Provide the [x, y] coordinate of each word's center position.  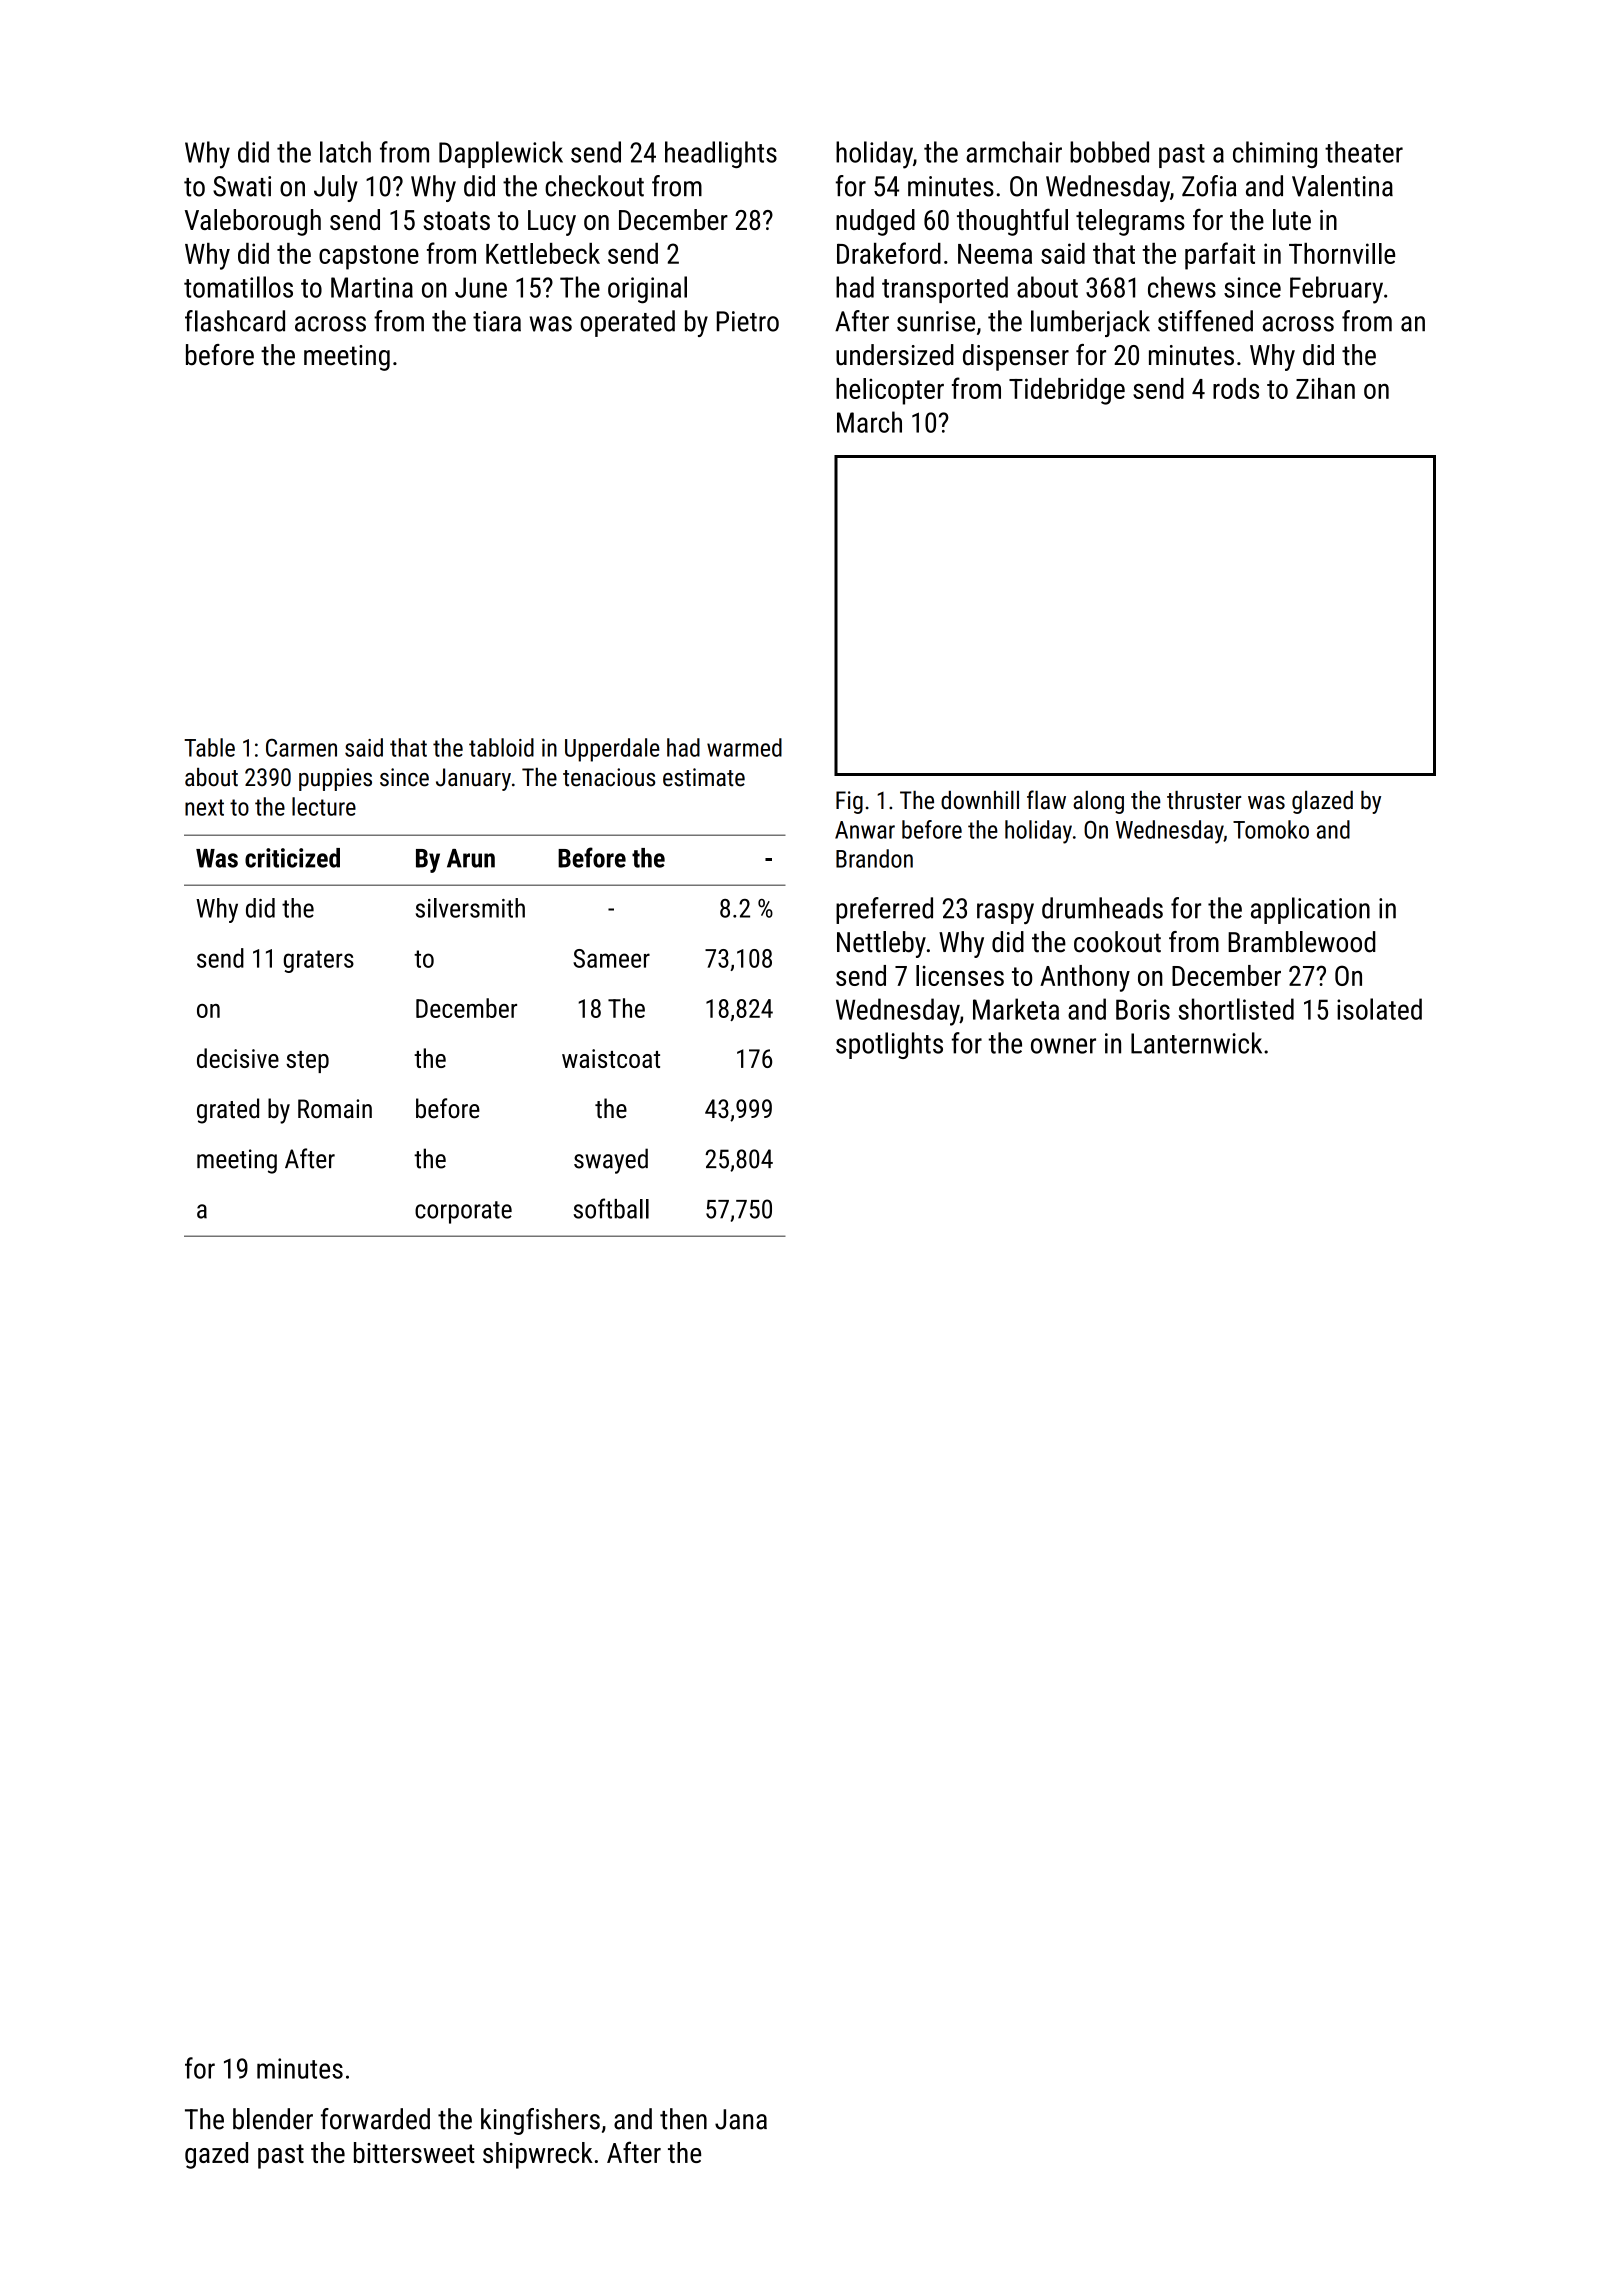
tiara [497, 321]
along [1098, 802]
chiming [1275, 154]
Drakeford [889, 253]
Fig [849, 802]
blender [273, 2119]
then [683, 2119]
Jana [741, 2119]
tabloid [501, 747]
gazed [216, 2155]
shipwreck [538, 2155]
